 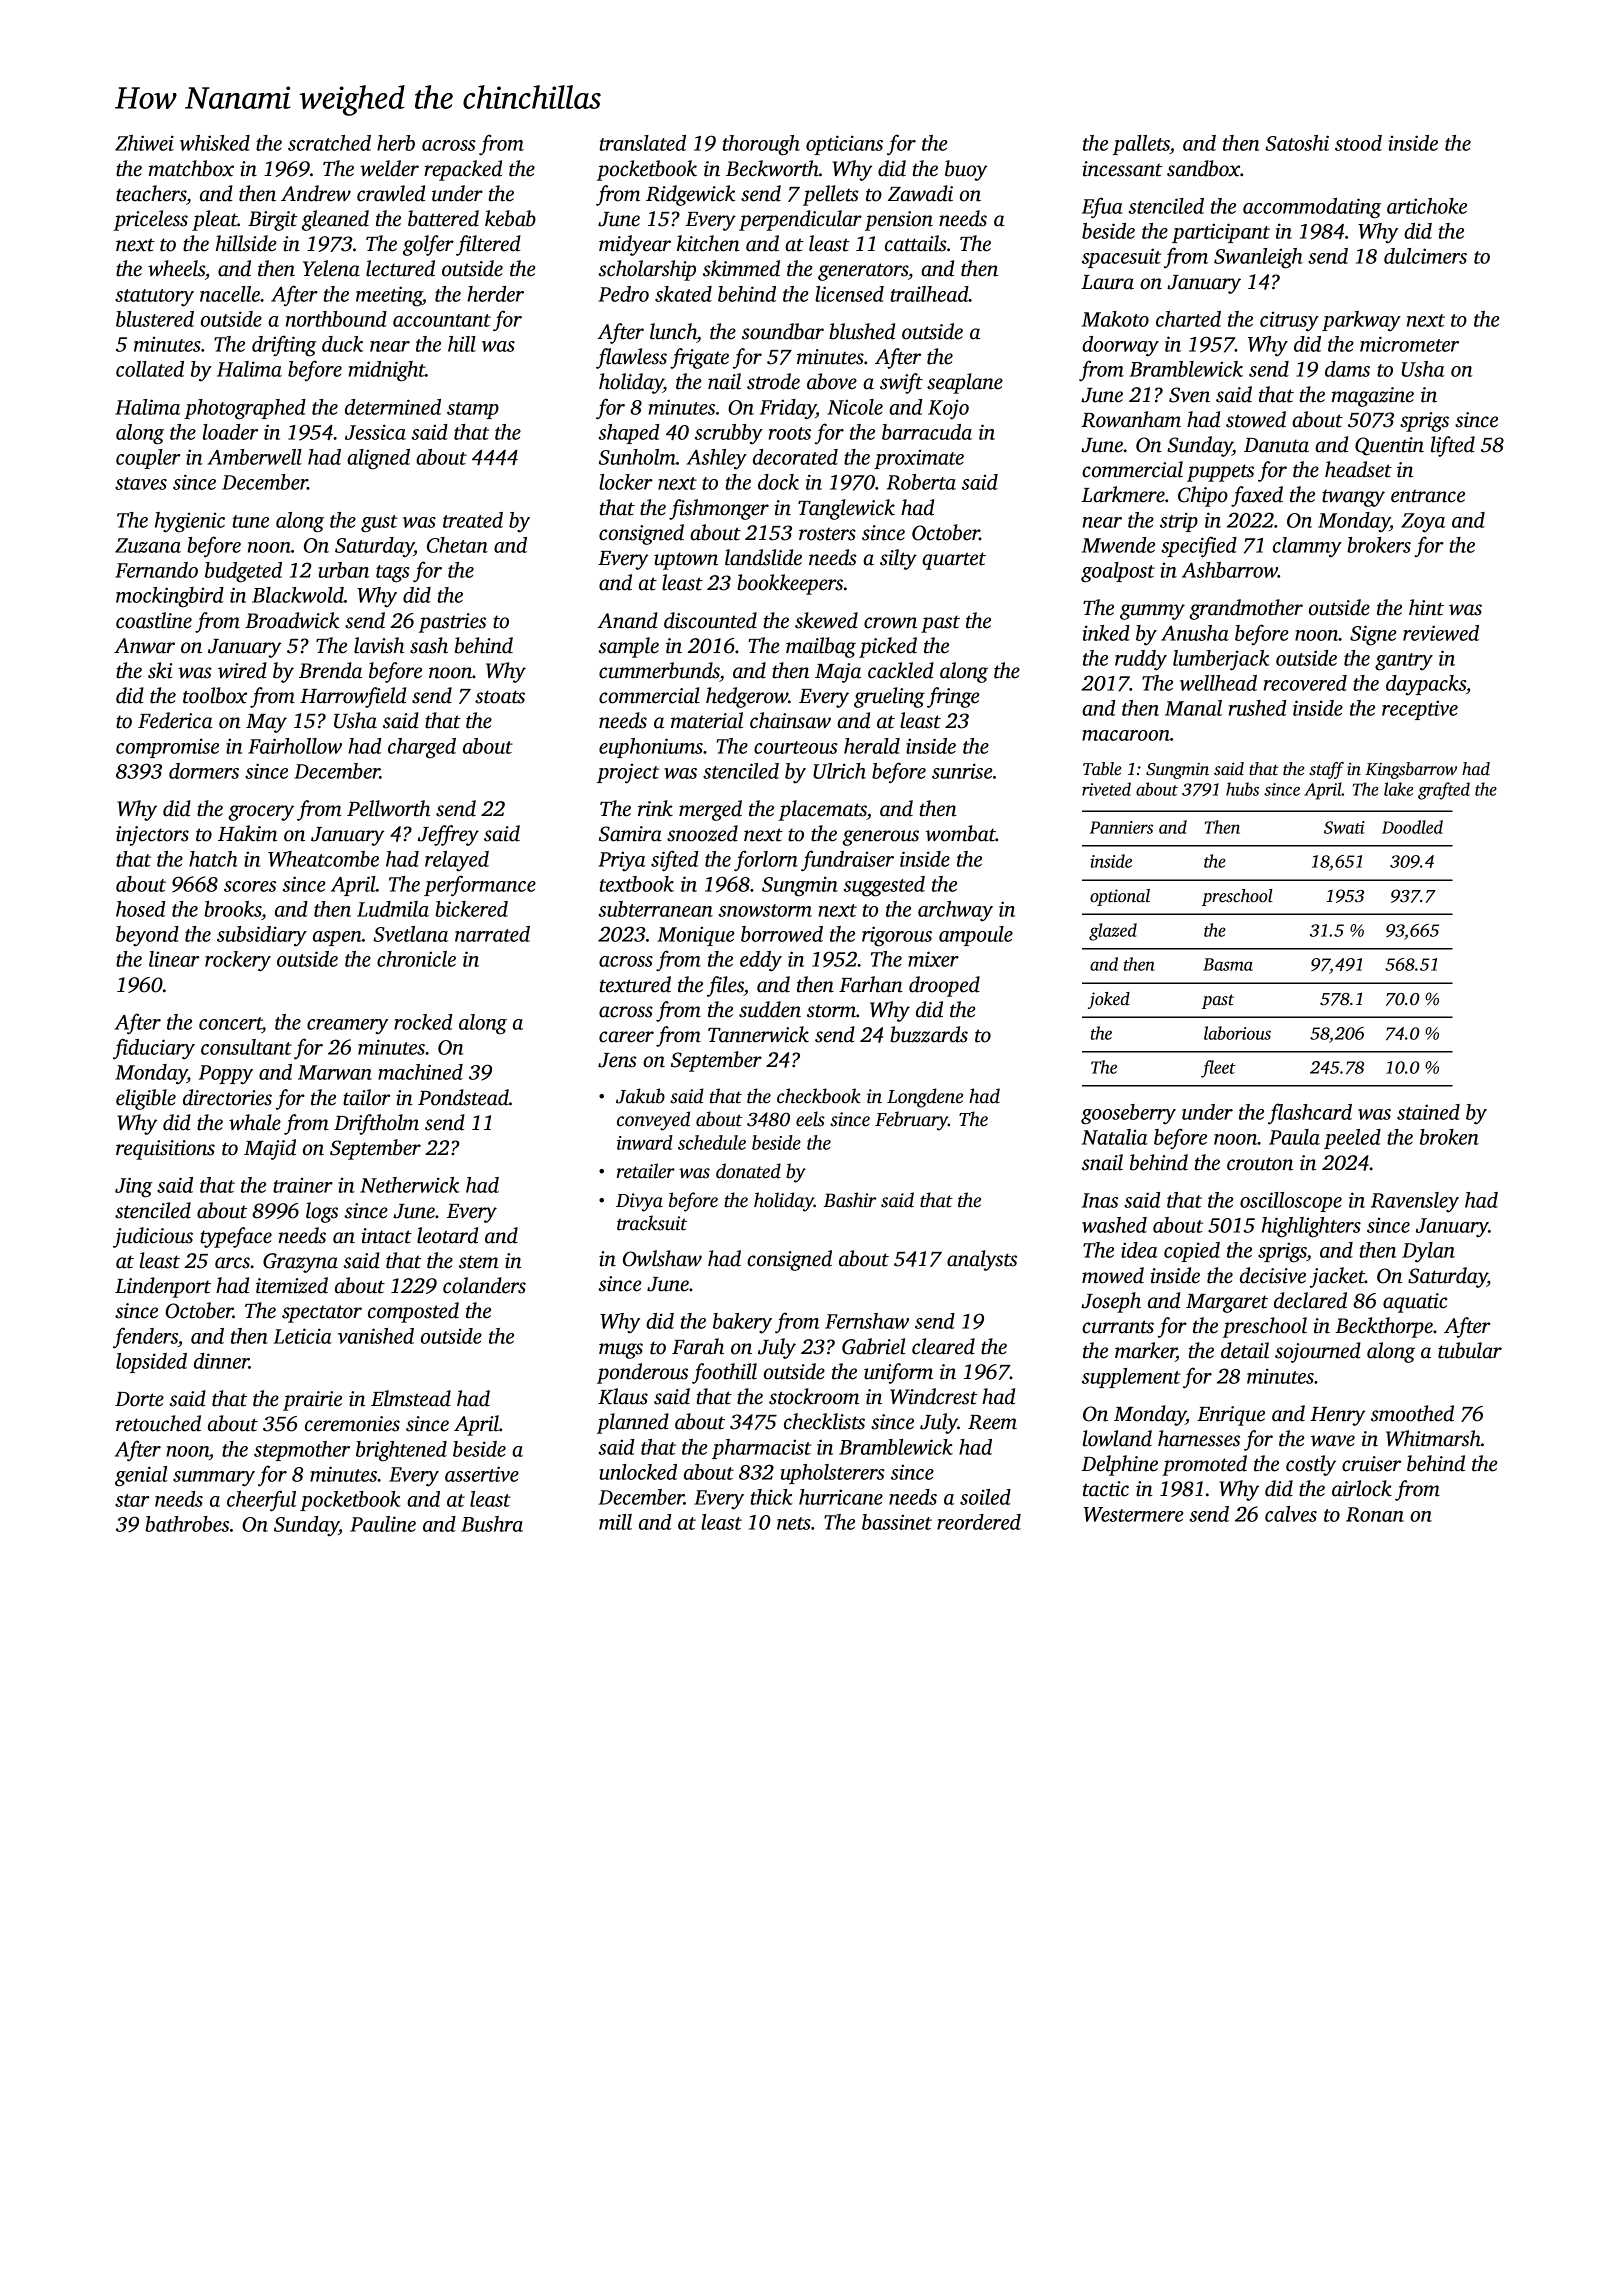 What do you see at coordinates (140, 909) in the screenshot?
I see `hosed` at bounding box center [140, 909].
